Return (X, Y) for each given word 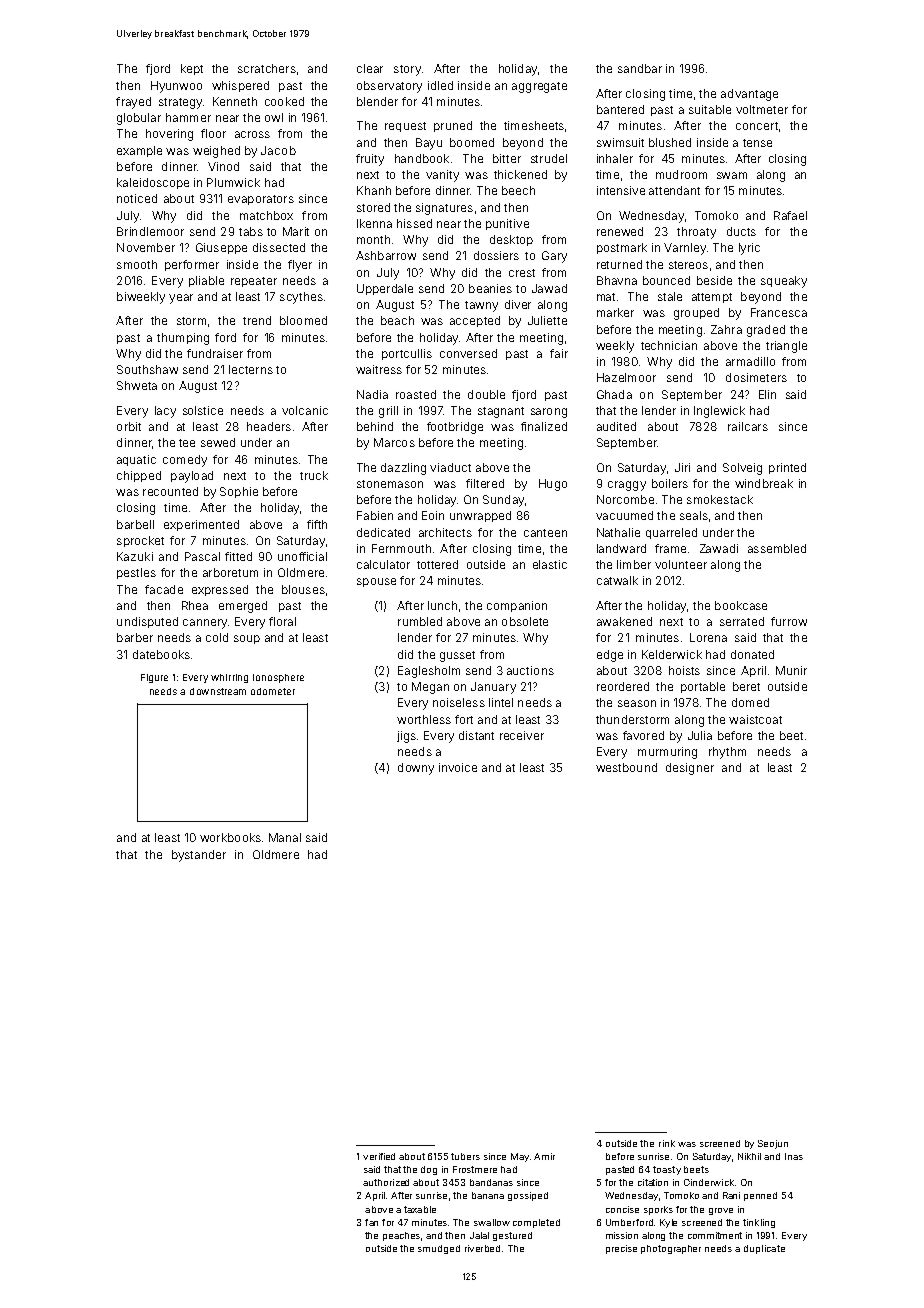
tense (757, 143)
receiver (522, 735)
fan (371, 1222)
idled (440, 85)
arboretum (230, 572)
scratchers (267, 68)
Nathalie (618, 532)
